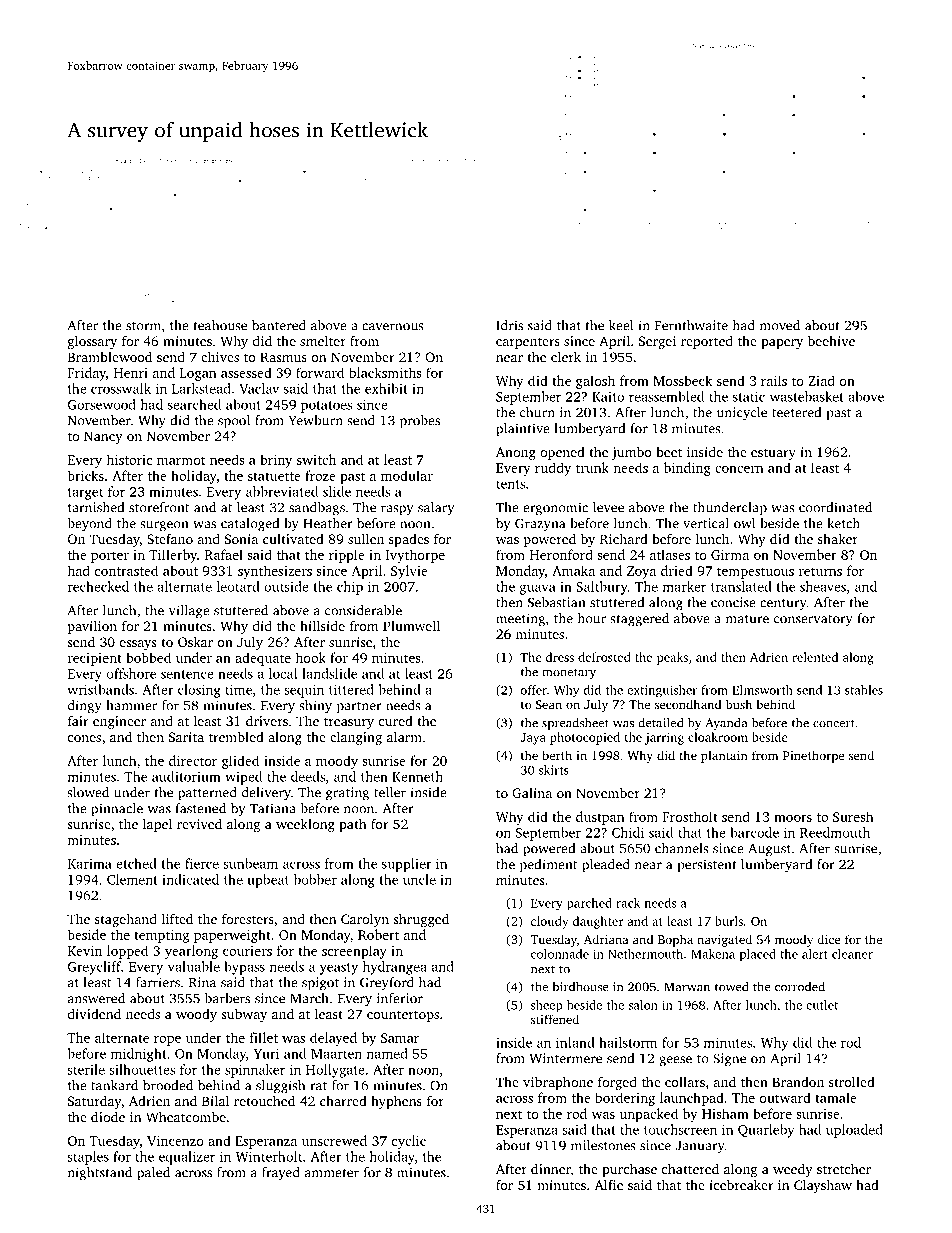 Image resolution: width=952 pixels, height=1233 pixels. Describe the element at coordinates (706, 523) in the document. I see `vertical` at that location.
